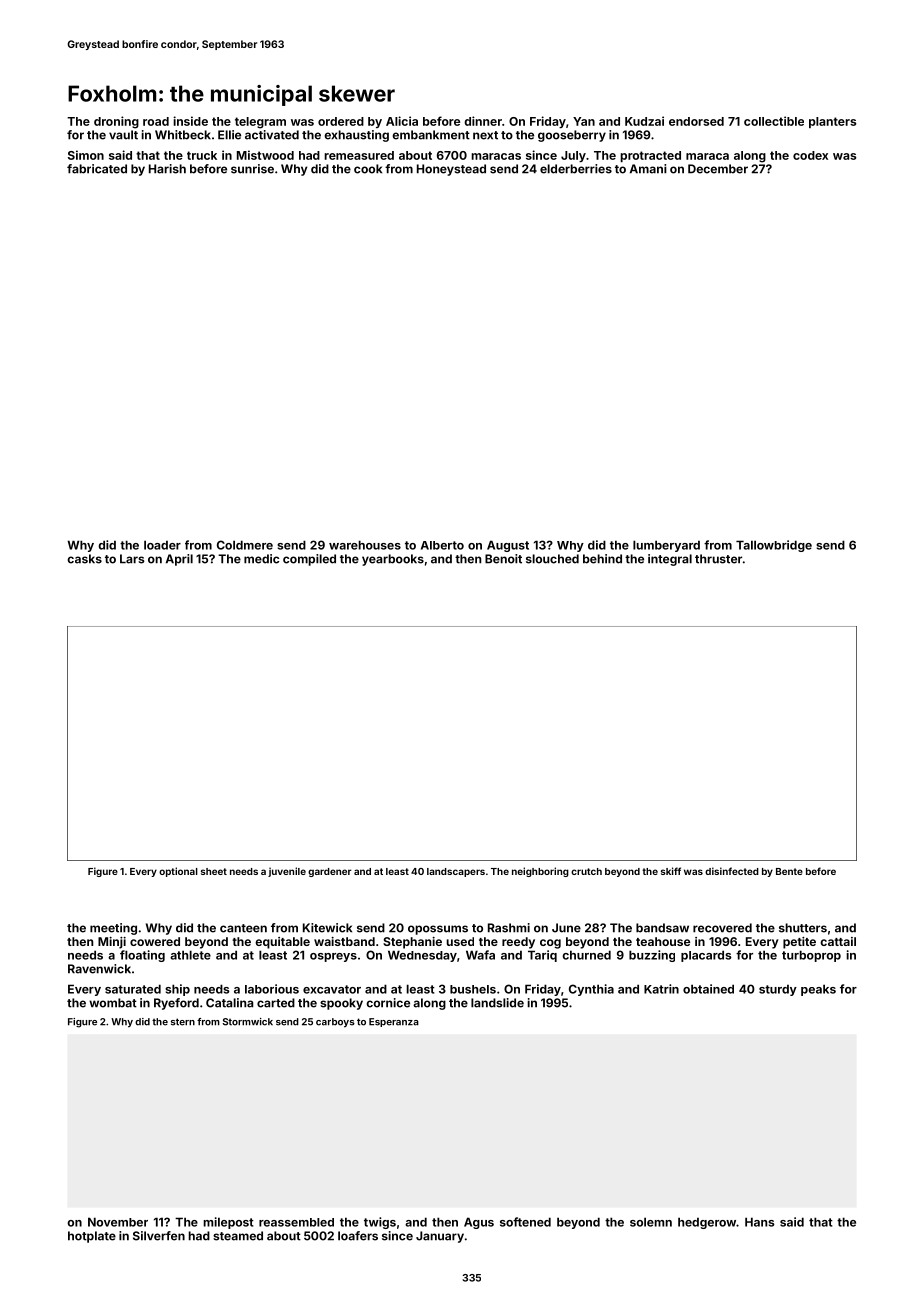  Describe the element at coordinates (480, 955) in the document. I see `Wafa` at that location.
